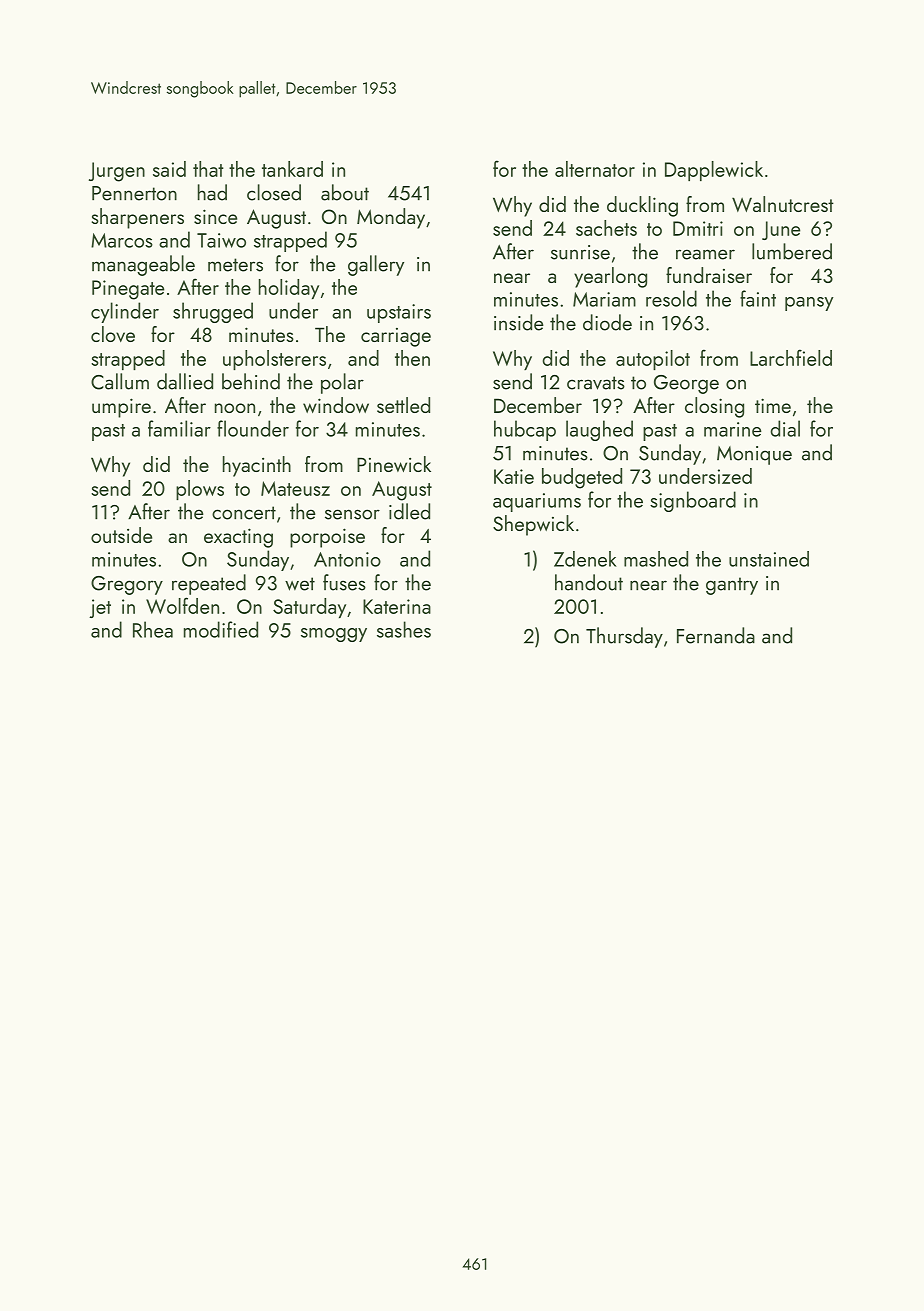 This page has height=1311, width=924. I want to click on Monday, so click(391, 218).
